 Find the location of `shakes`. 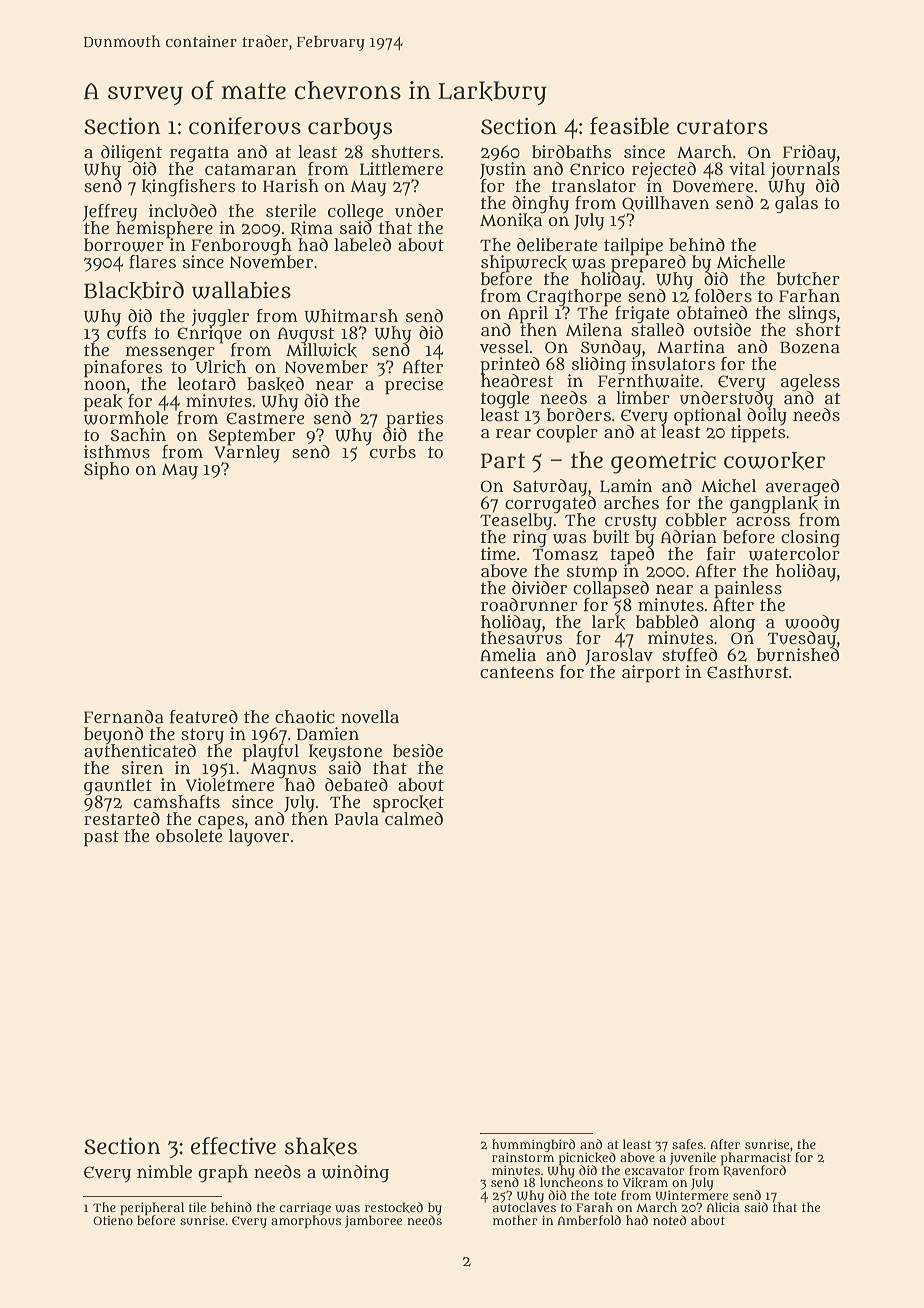

shakes is located at coordinates (321, 1146).
